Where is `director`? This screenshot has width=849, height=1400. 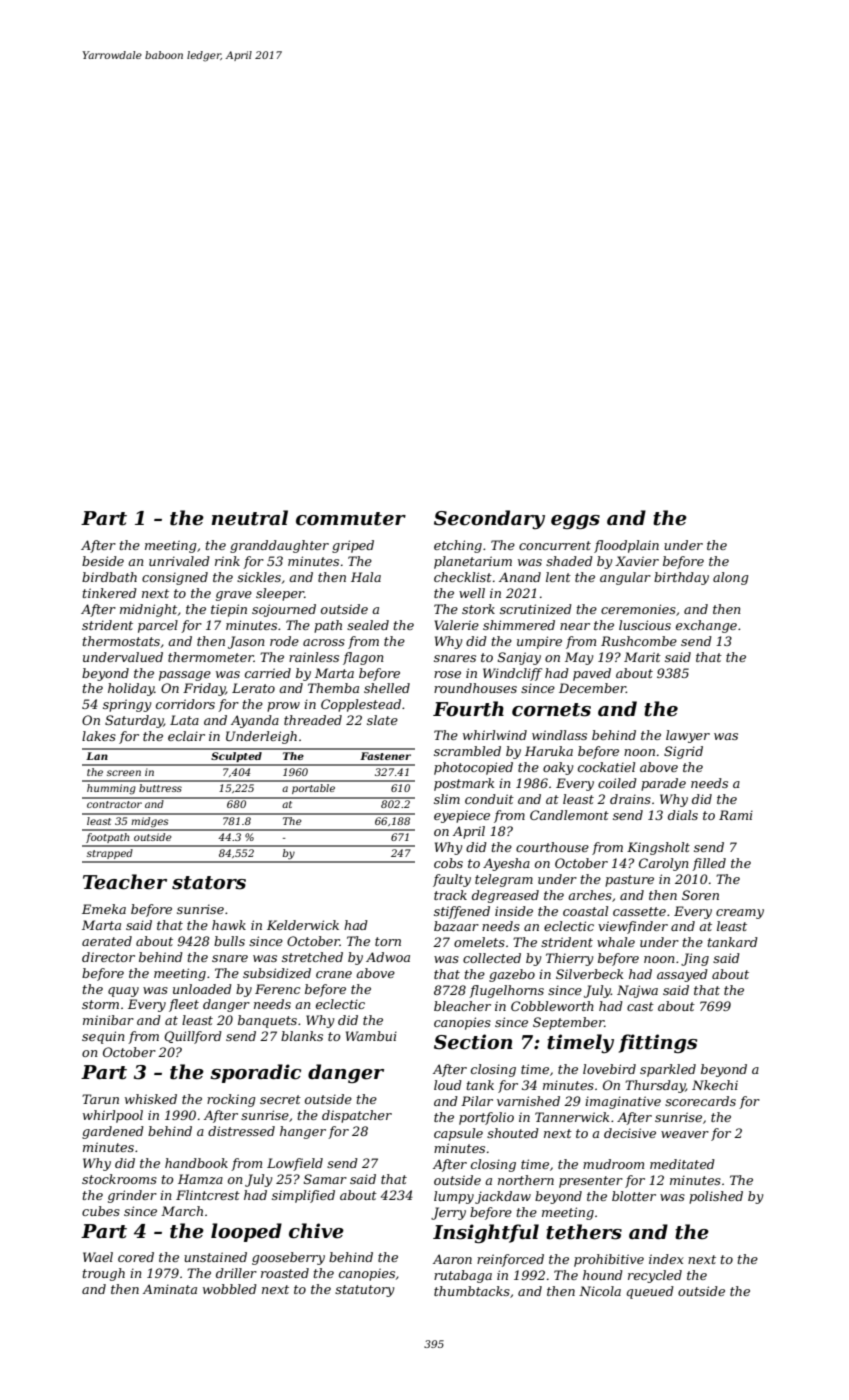
director is located at coordinates (108, 957).
